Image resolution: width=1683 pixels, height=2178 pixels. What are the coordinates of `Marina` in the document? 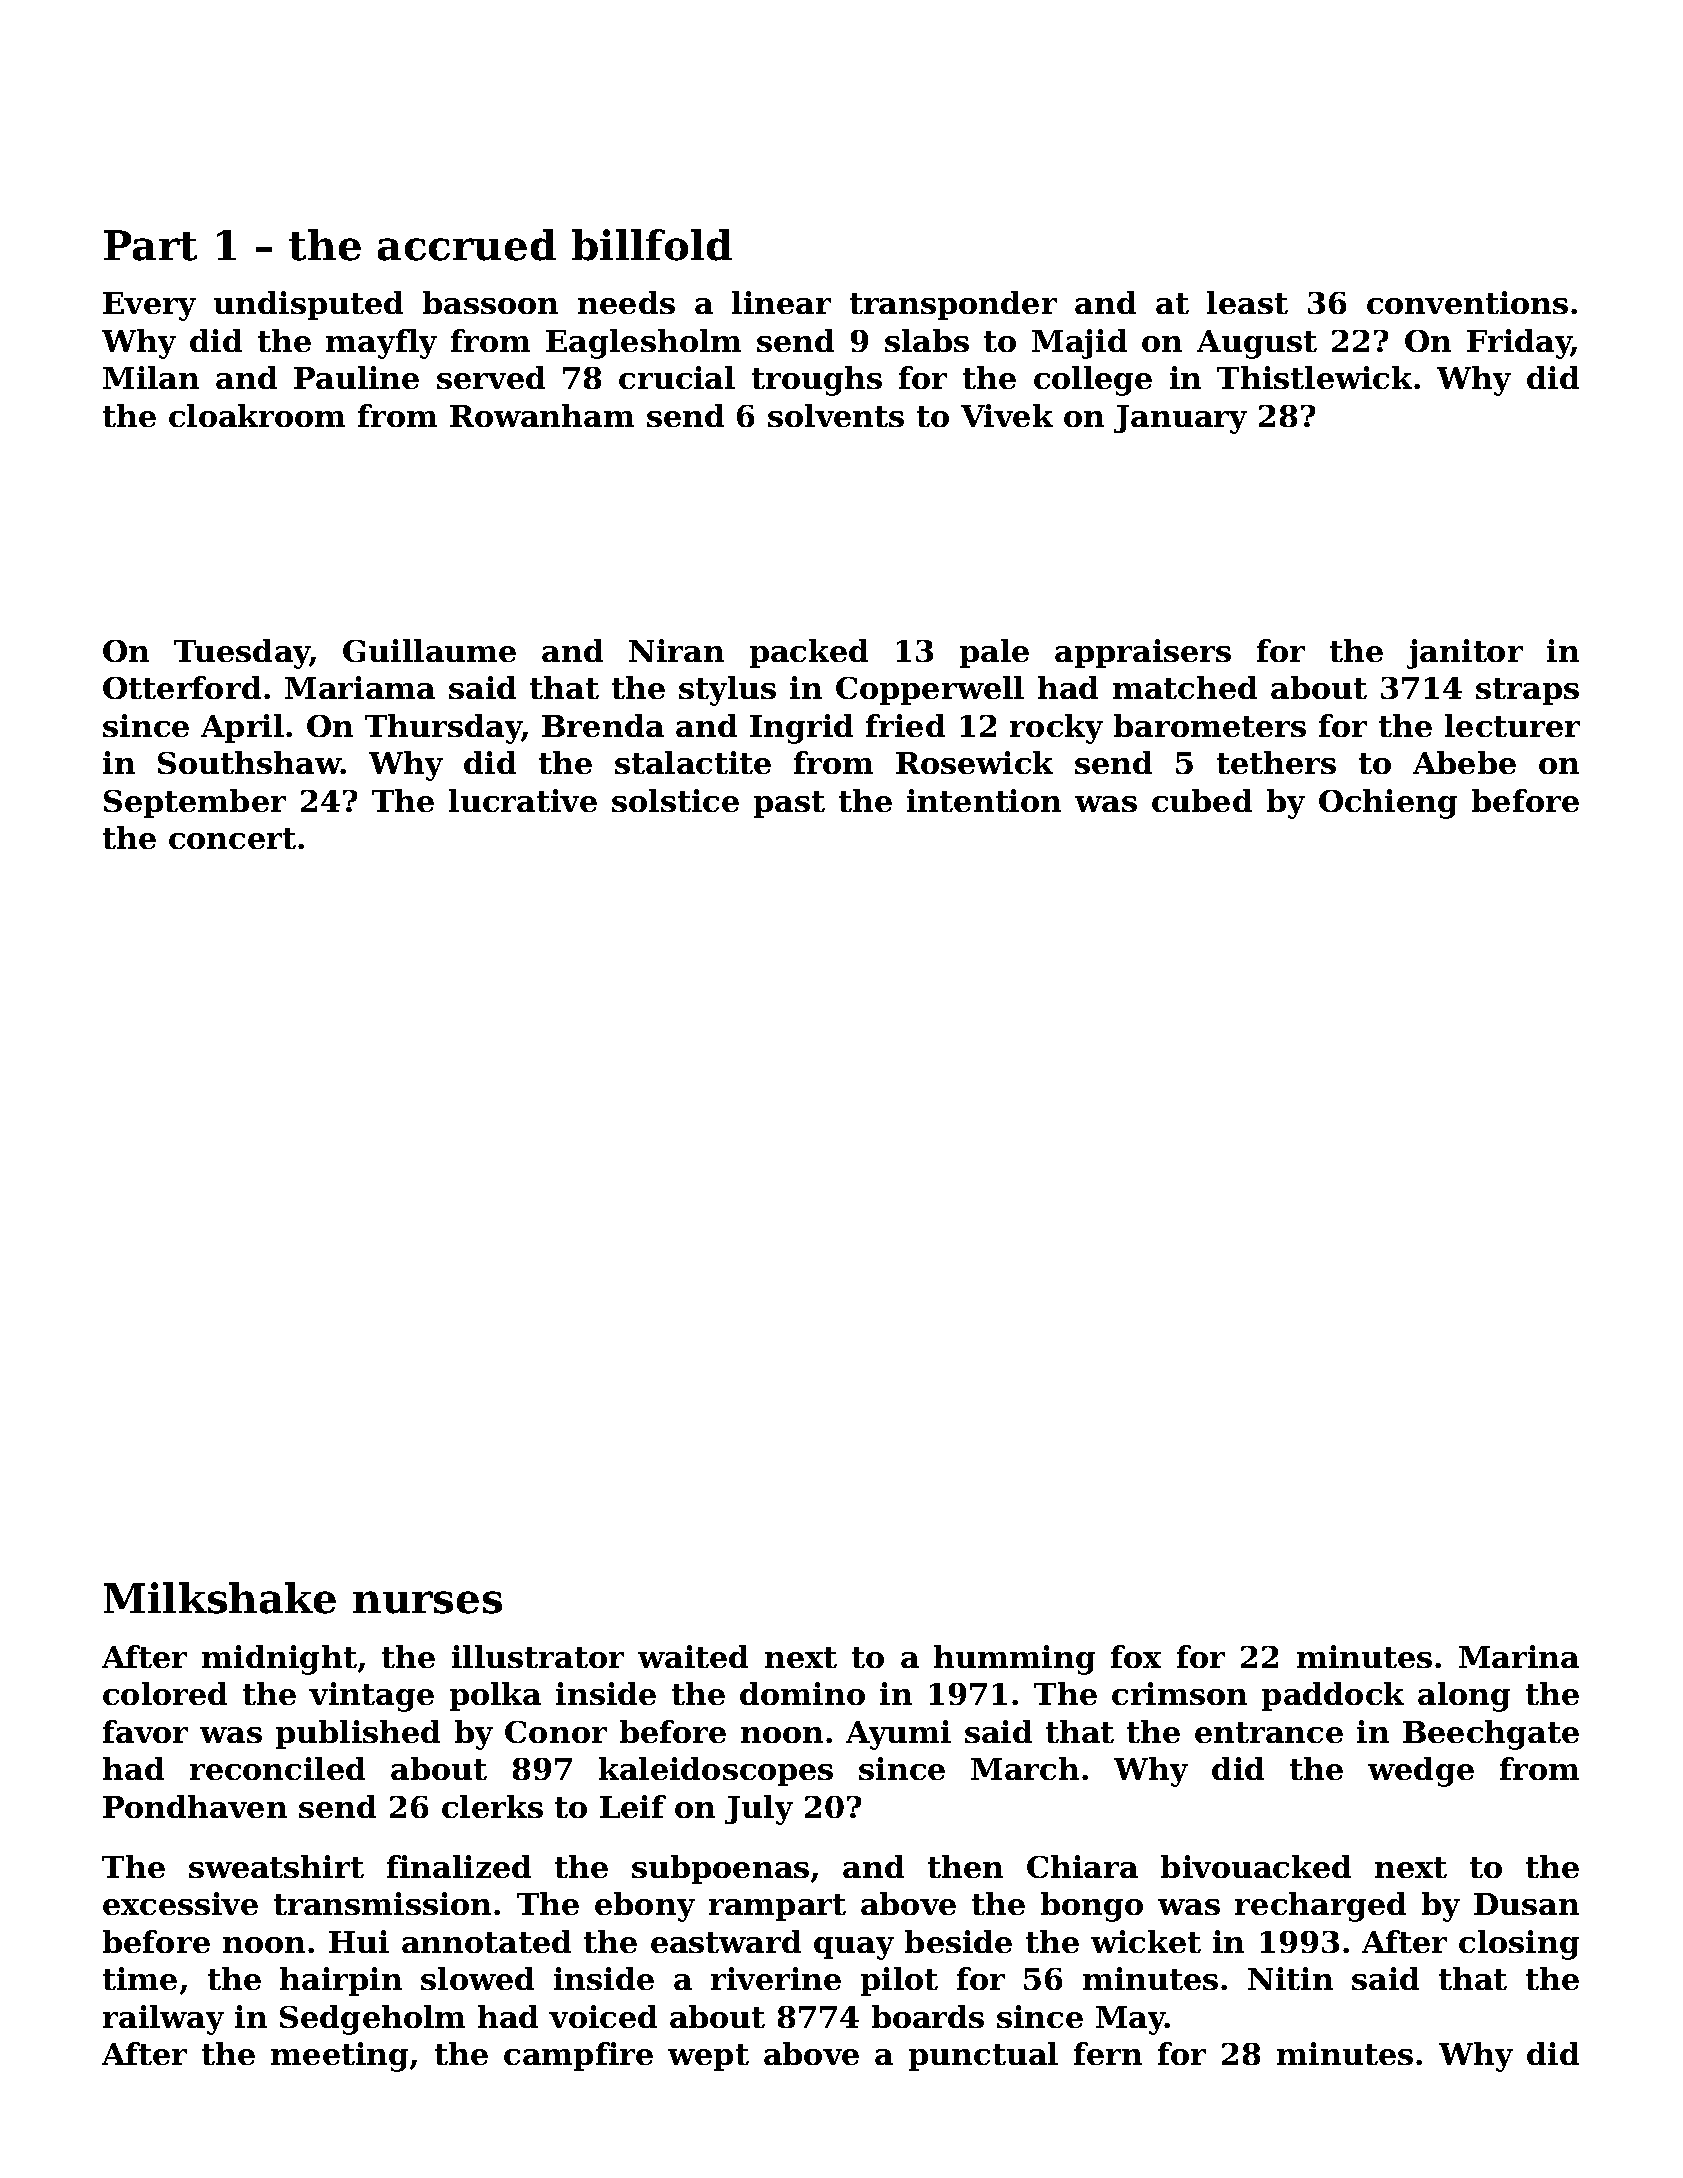 It's located at (1519, 1656).
